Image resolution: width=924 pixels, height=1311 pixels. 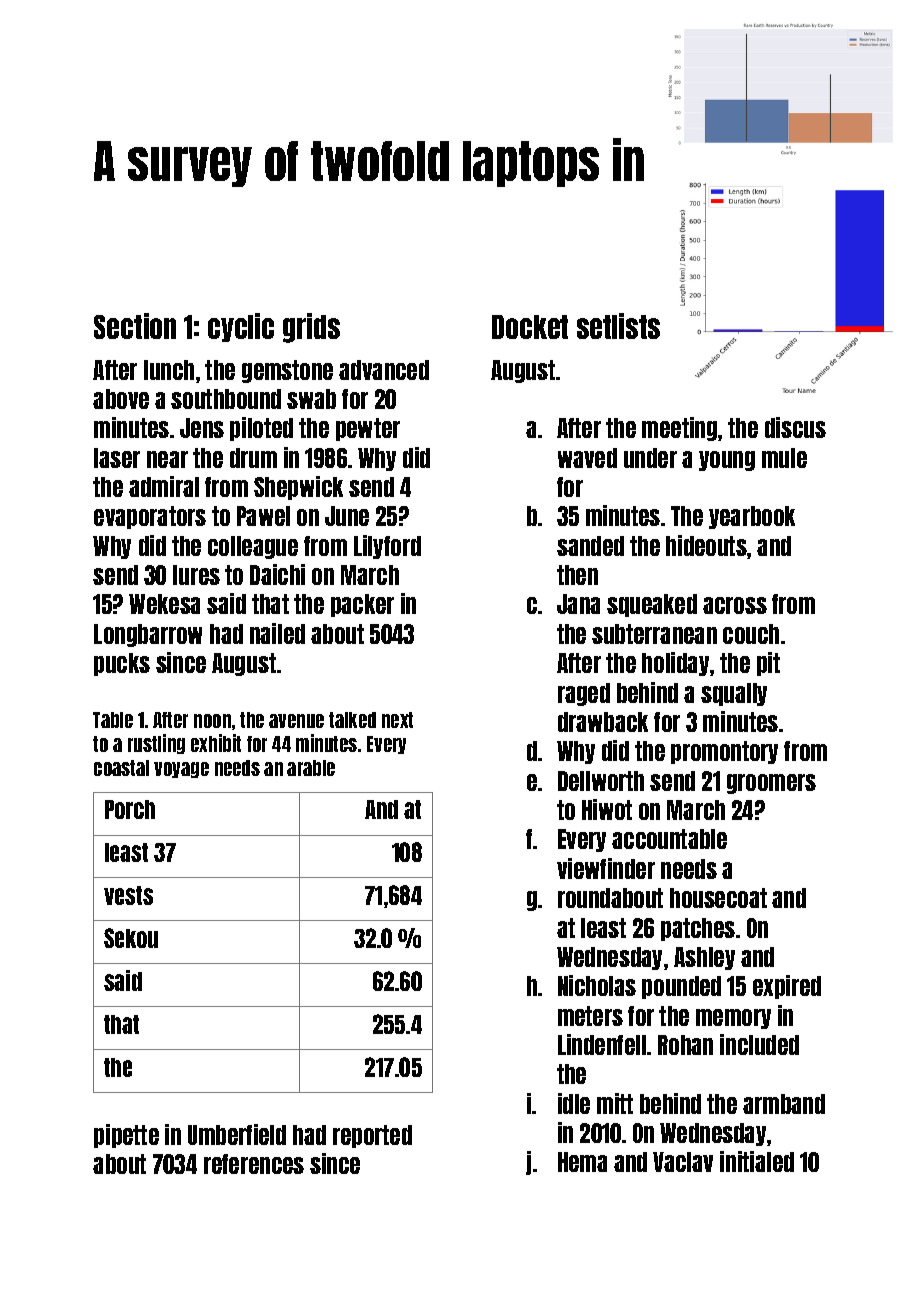 What do you see at coordinates (397, 720) in the image?
I see `next` at bounding box center [397, 720].
